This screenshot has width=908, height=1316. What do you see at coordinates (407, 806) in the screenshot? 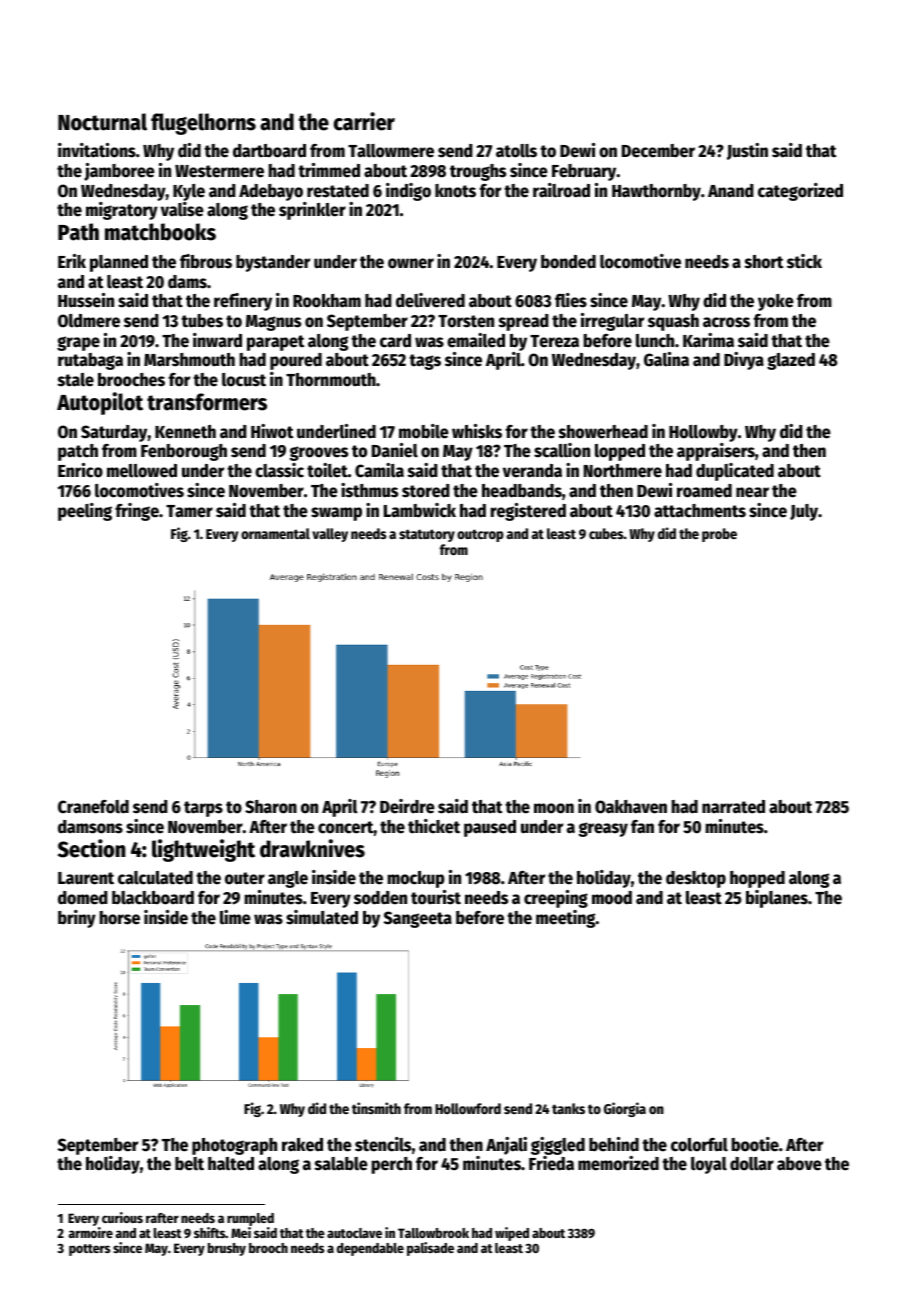
I see `Deirdre` at bounding box center [407, 806].
